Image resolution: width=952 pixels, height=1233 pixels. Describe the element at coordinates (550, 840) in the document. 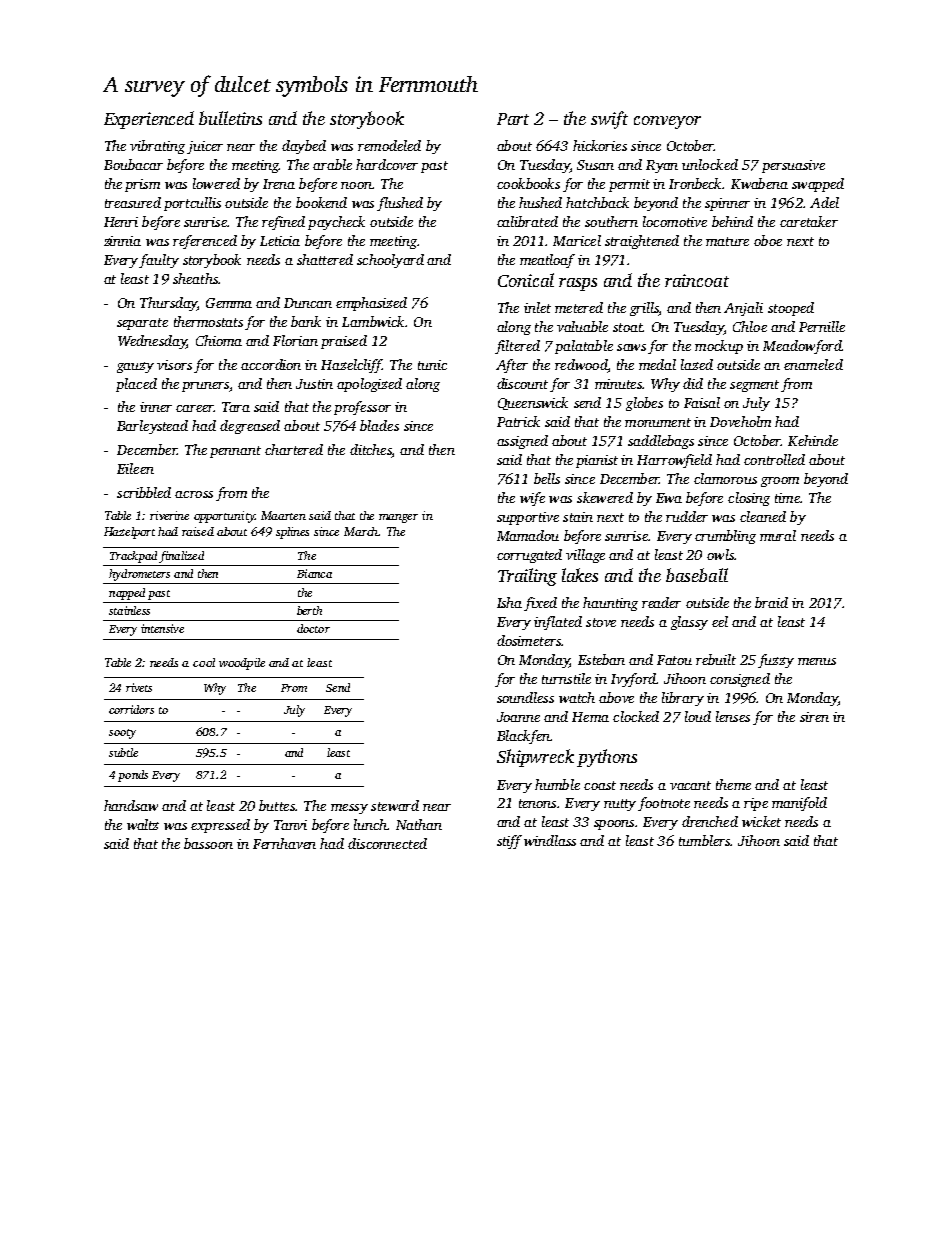

I see `windlass` at that location.
